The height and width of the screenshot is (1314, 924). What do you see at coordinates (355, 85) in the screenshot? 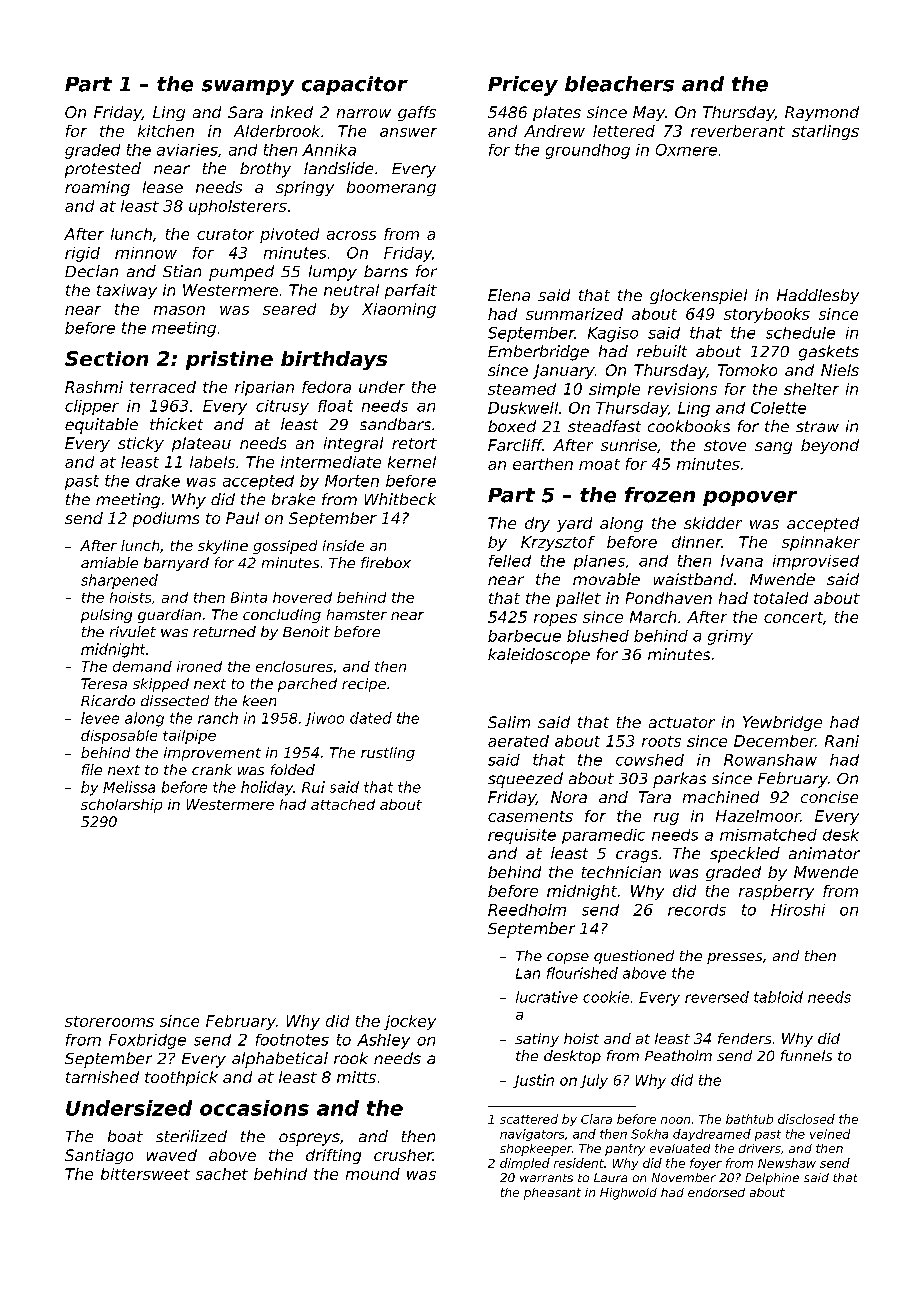
I see `capacitor` at bounding box center [355, 85].
